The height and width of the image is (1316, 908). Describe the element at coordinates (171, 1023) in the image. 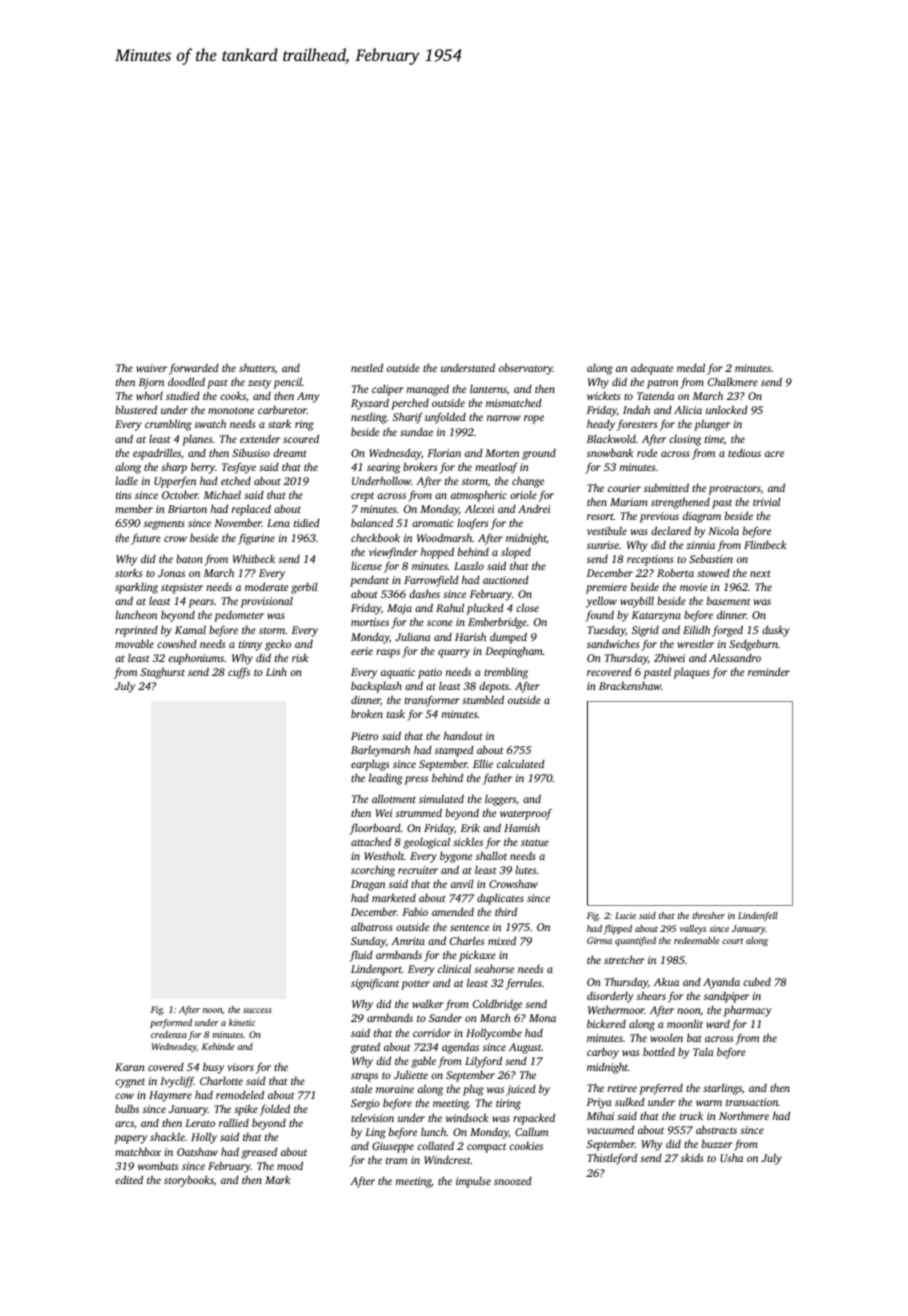

I see `performed` at that location.
